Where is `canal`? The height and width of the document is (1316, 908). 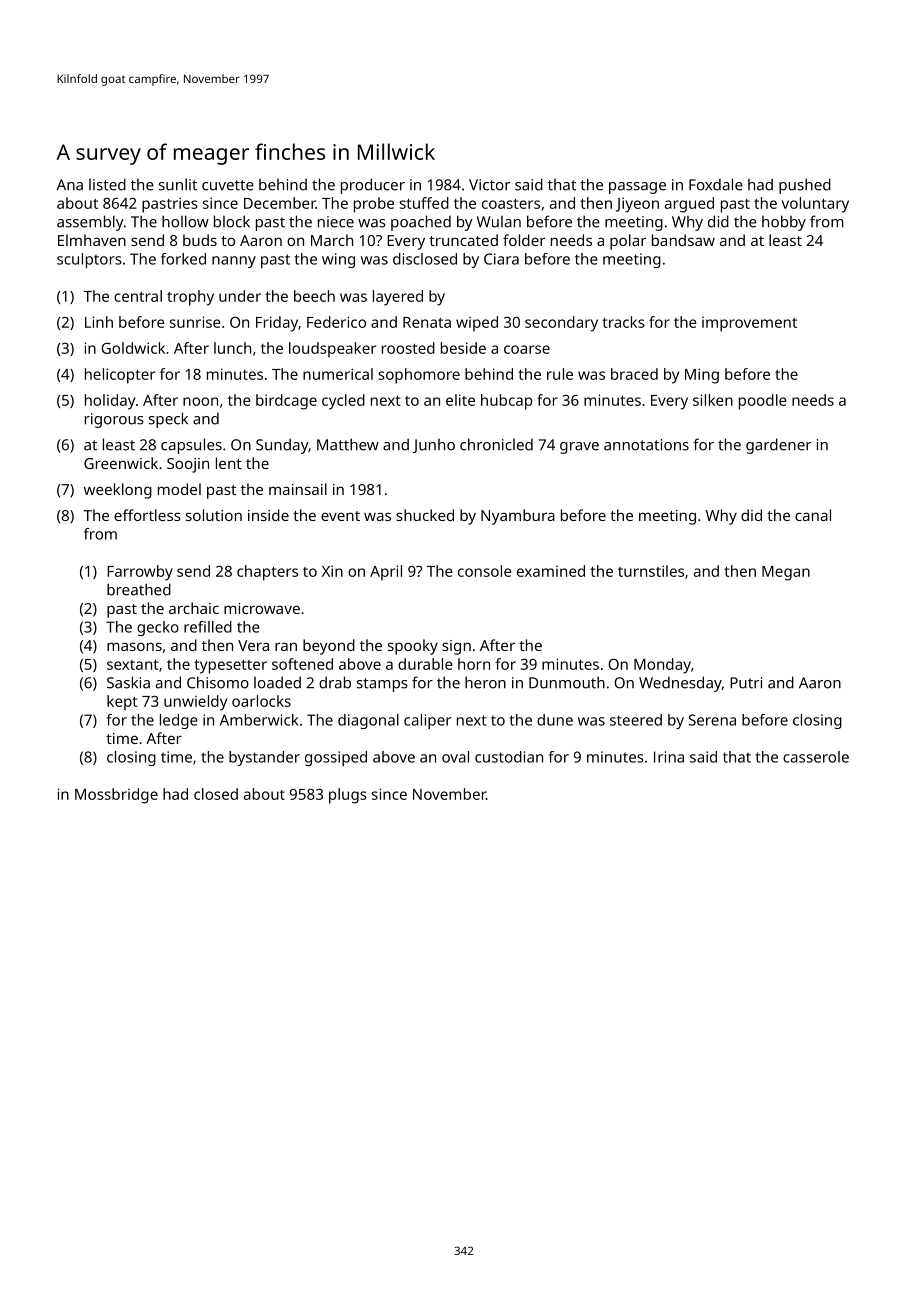 canal is located at coordinates (813, 515).
